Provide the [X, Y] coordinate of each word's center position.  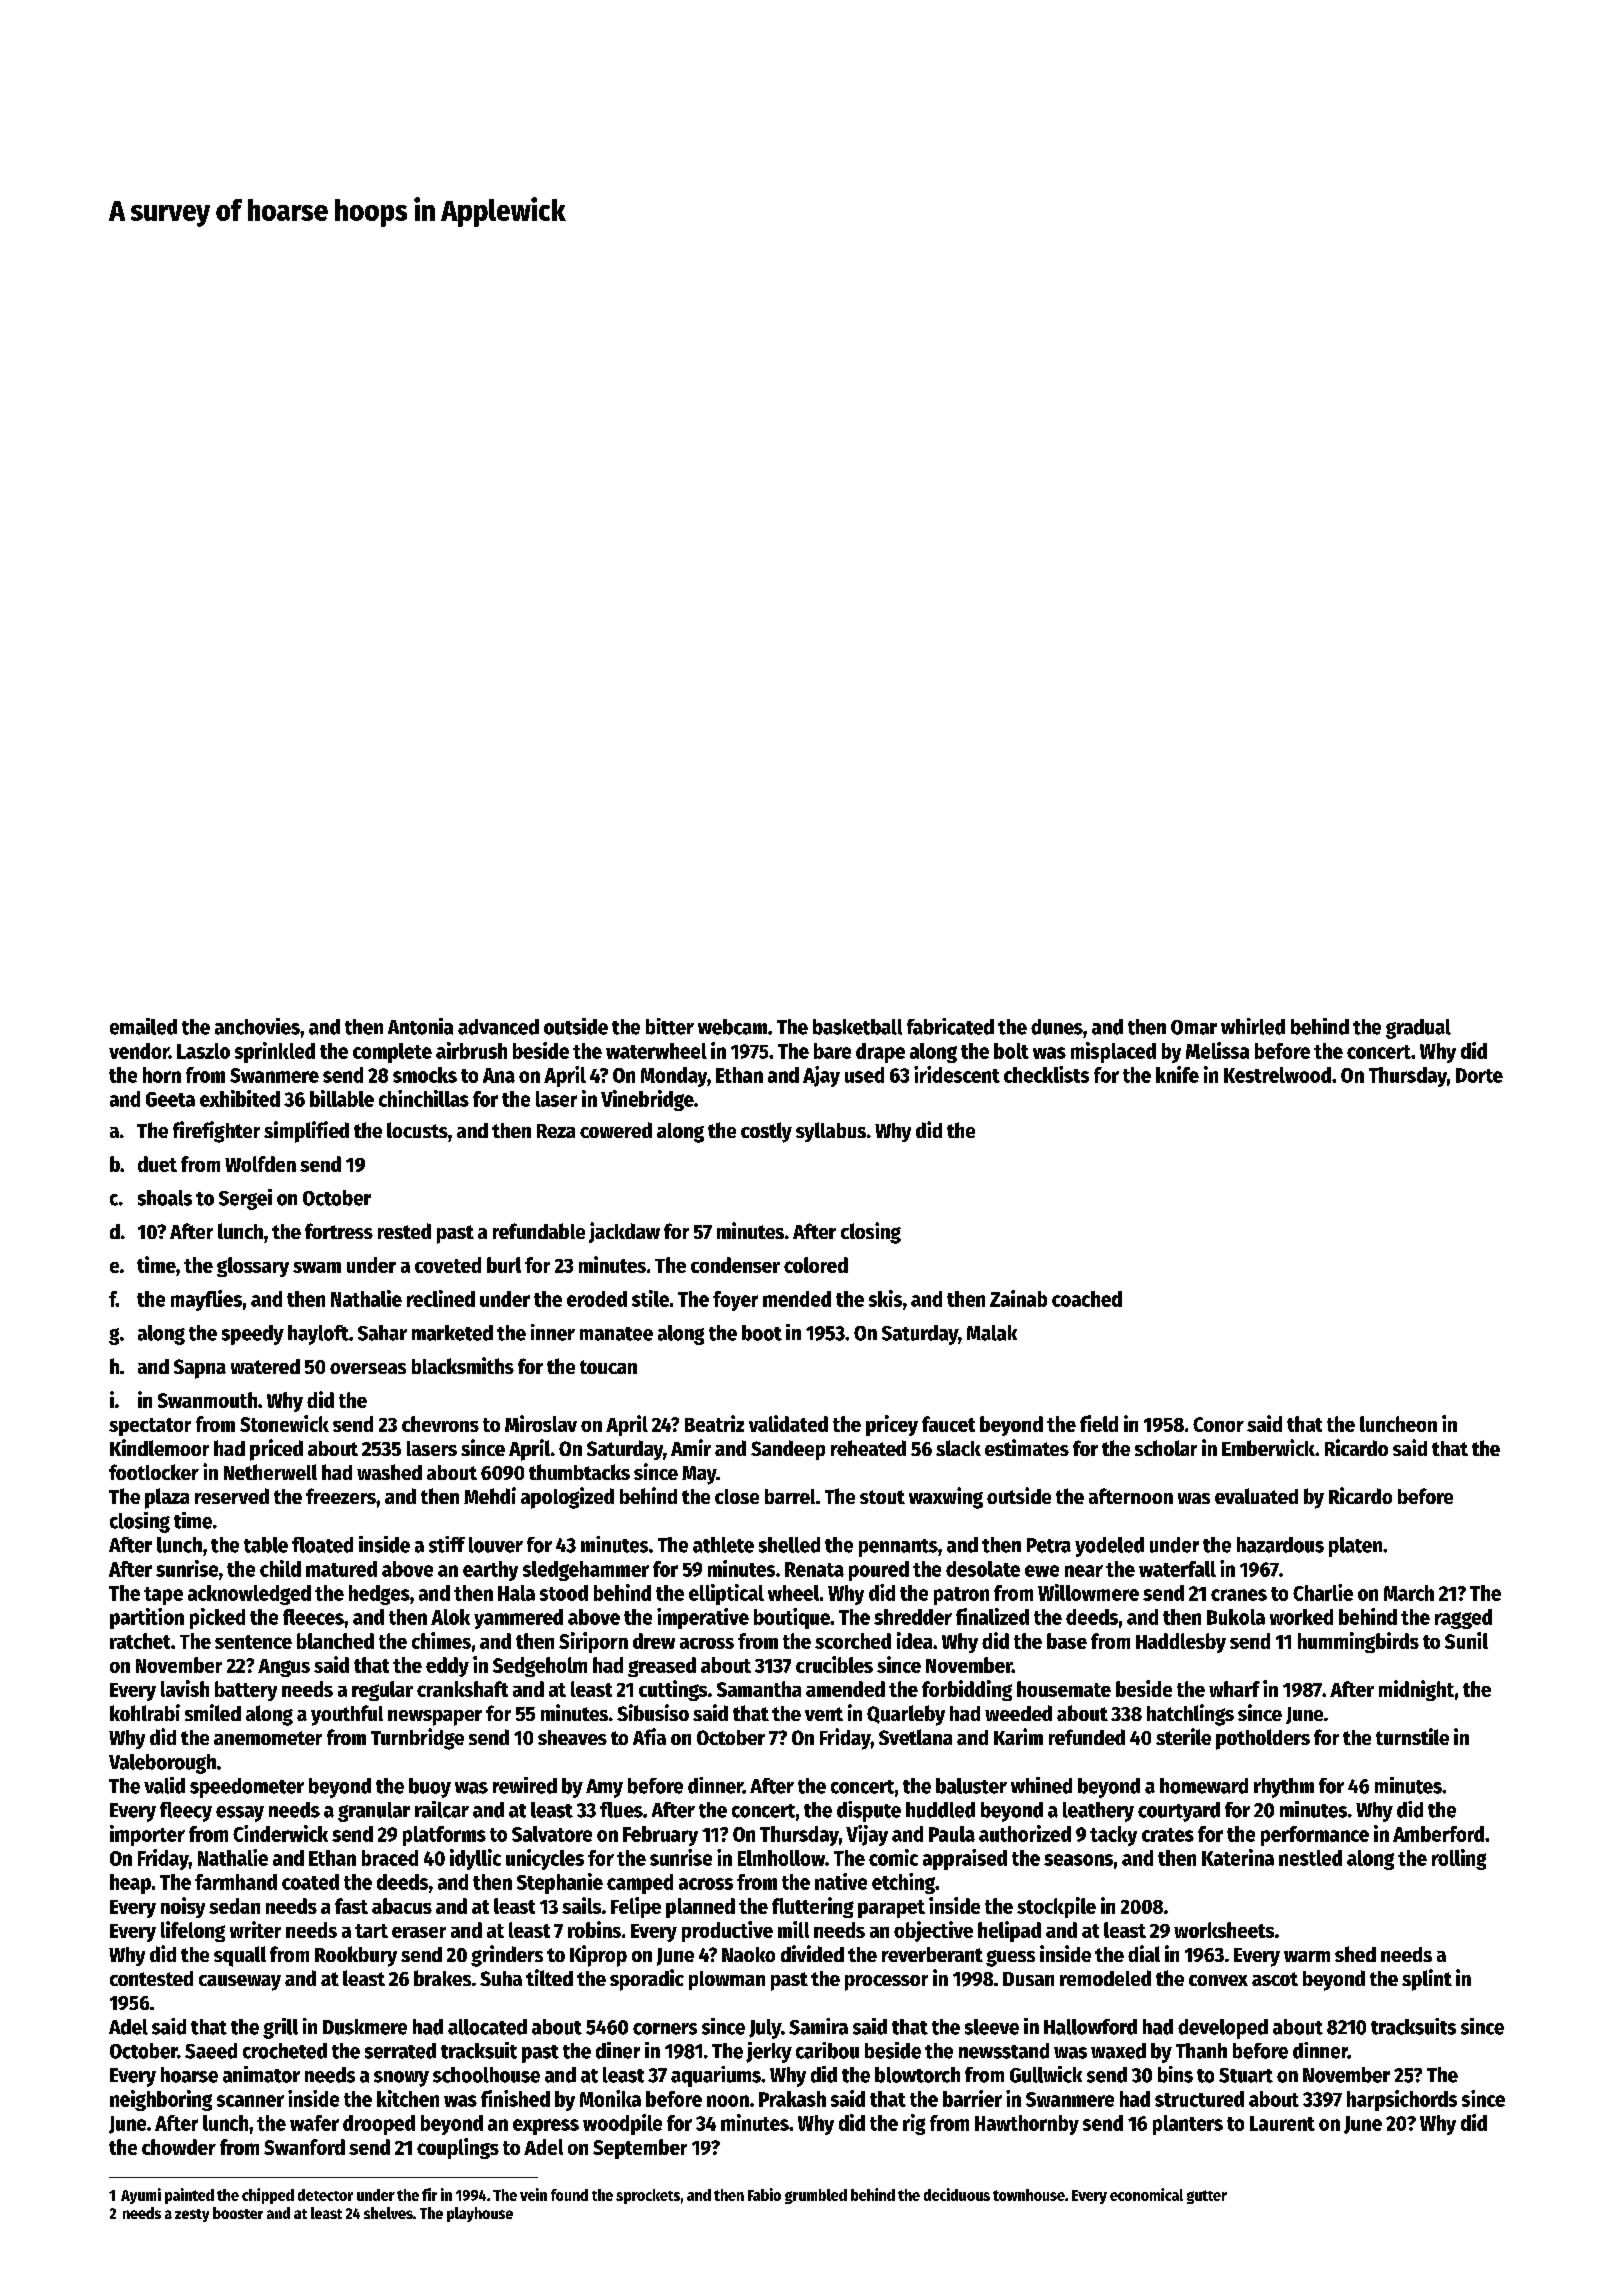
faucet [948, 1424]
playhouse [480, 2214]
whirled [1253, 1026]
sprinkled [275, 1052]
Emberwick [1268, 1447]
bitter [670, 1026]
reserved [232, 1496]
